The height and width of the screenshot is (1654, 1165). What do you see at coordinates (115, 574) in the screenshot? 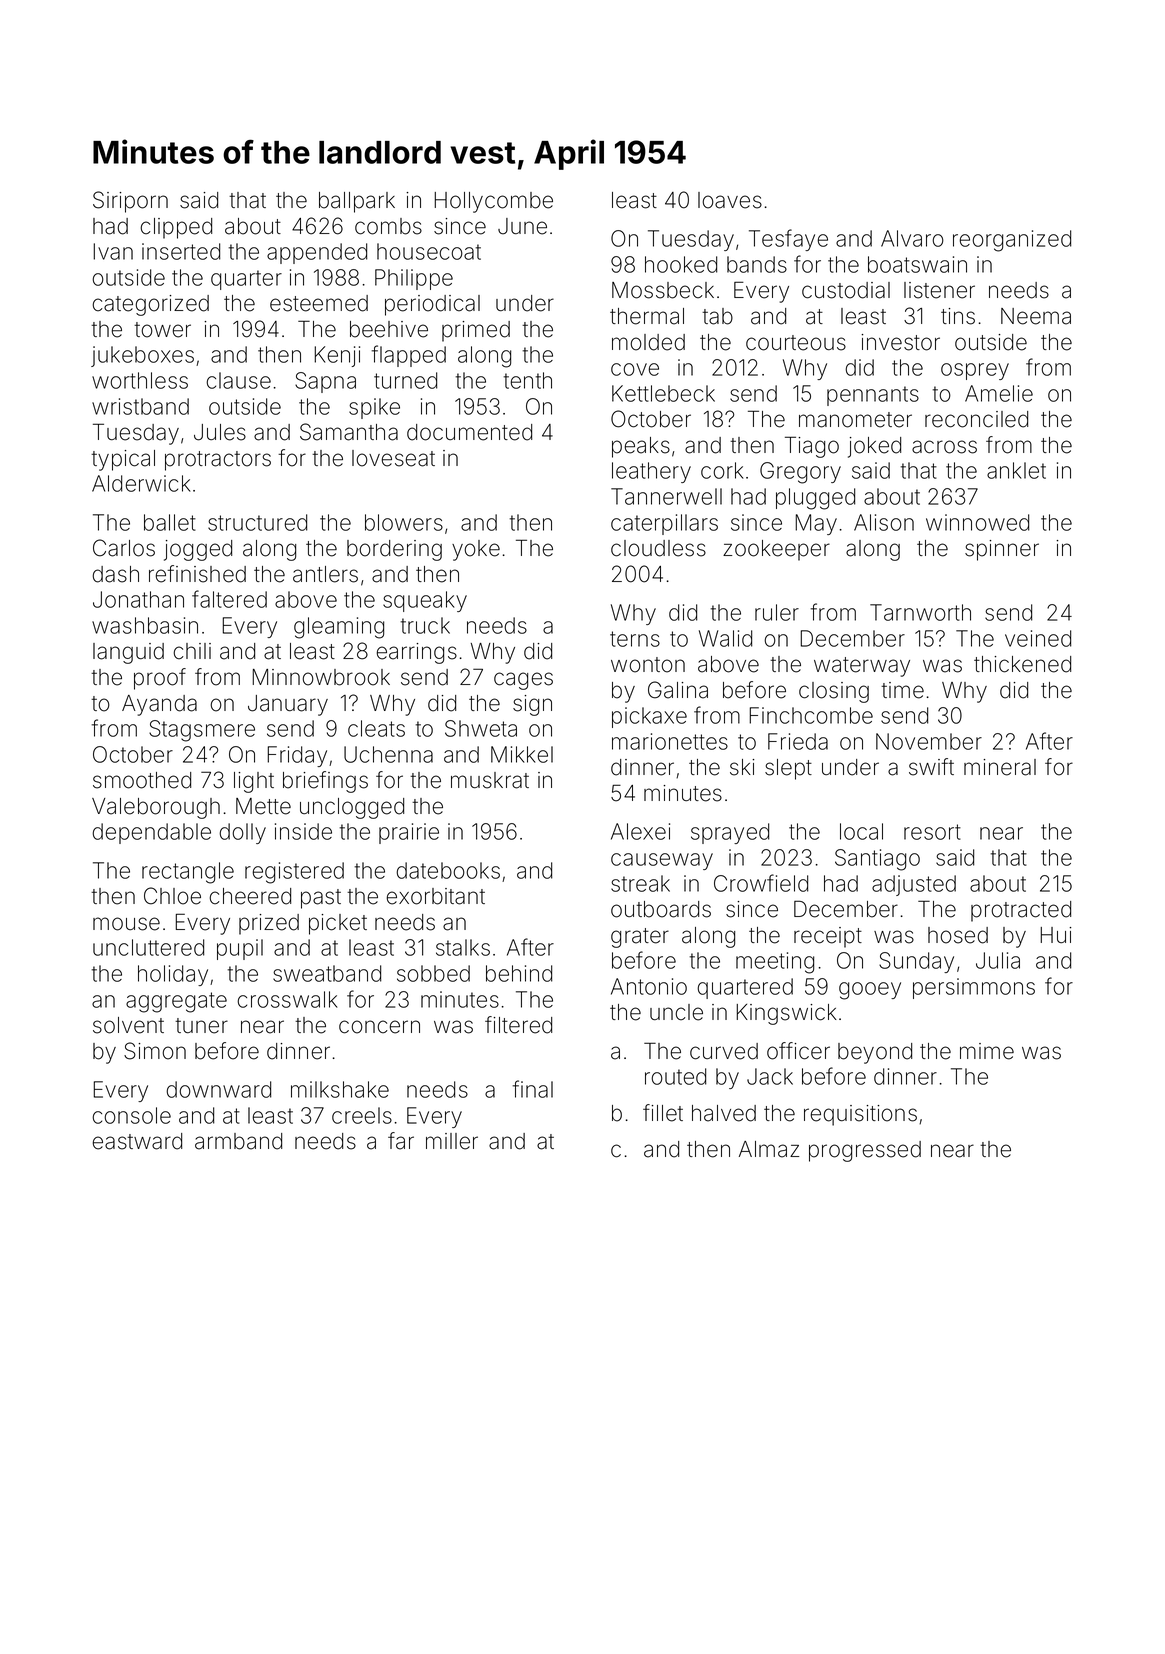
I see `dash` at bounding box center [115, 574].
